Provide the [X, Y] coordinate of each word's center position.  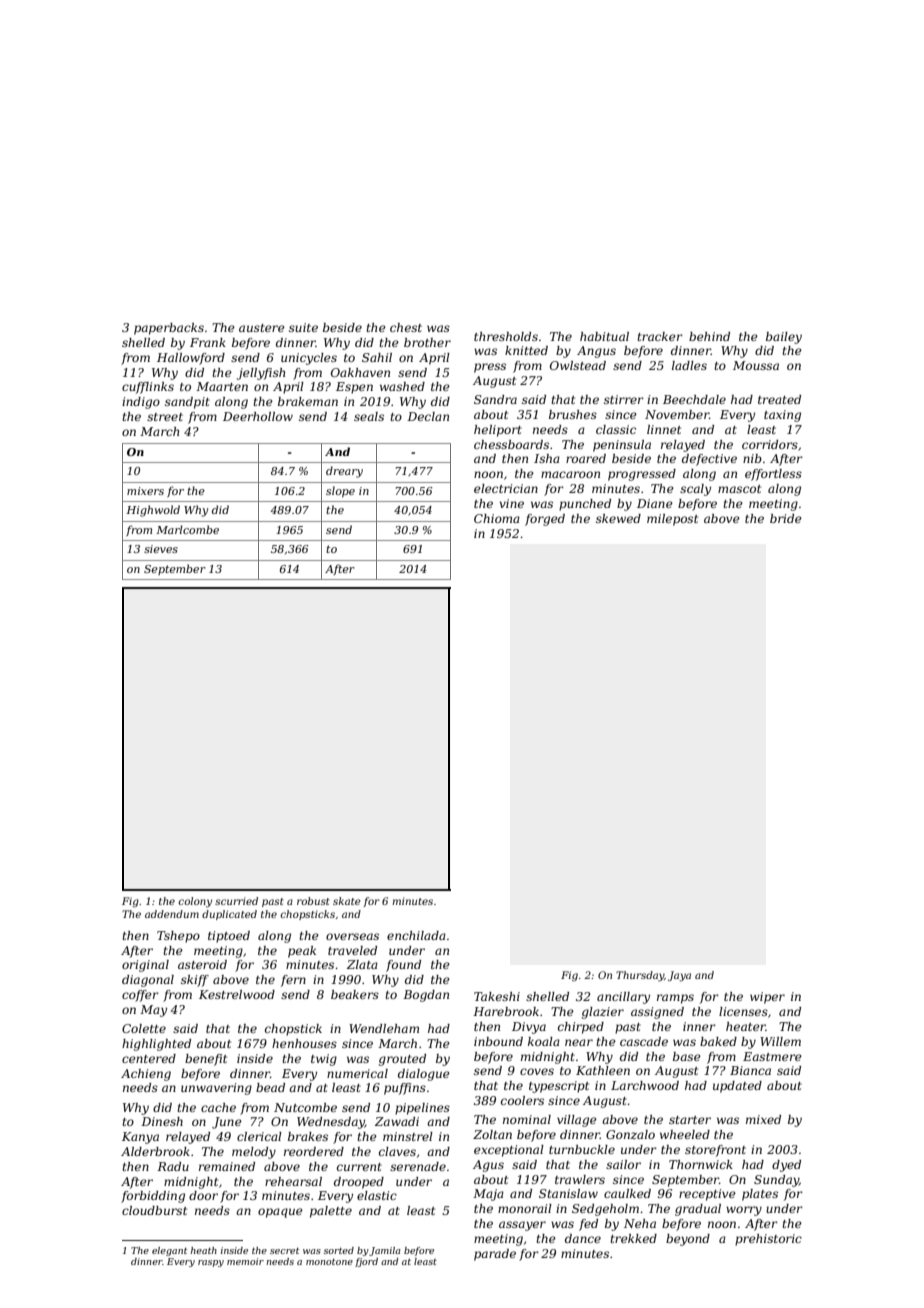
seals [369, 416]
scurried [236, 901]
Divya [529, 1028]
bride [786, 518]
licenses [743, 1011]
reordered [314, 1151]
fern [293, 981]
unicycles [309, 359]
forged [545, 520]
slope [340, 491]
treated [779, 399]
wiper [767, 998]
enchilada [416, 935]
